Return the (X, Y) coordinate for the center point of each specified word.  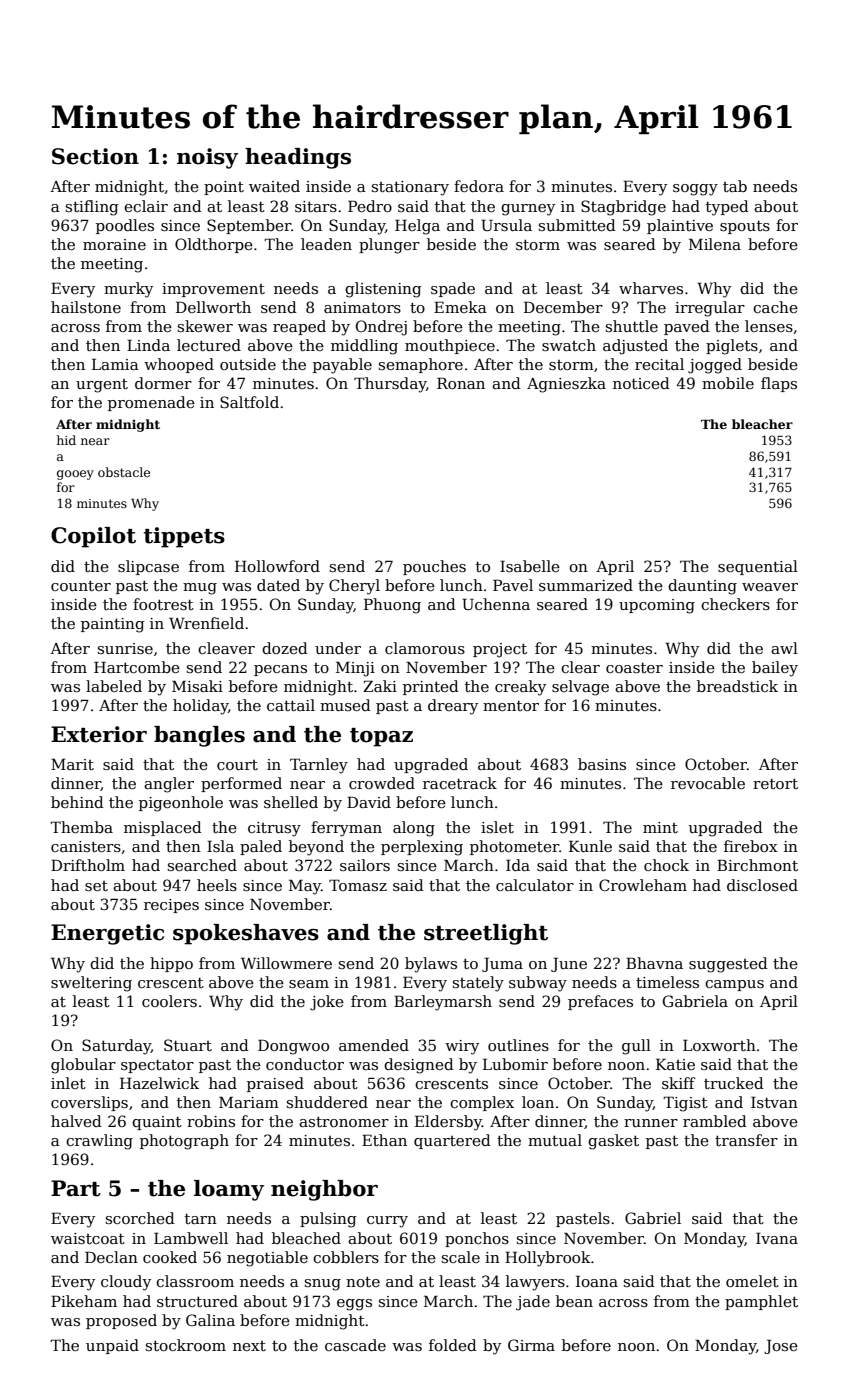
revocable (708, 783)
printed (431, 687)
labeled (114, 686)
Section (95, 156)
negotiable (267, 1259)
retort (775, 783)
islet (497, 827)
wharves (651, 288)
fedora (479, 186)
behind (77, 802)
